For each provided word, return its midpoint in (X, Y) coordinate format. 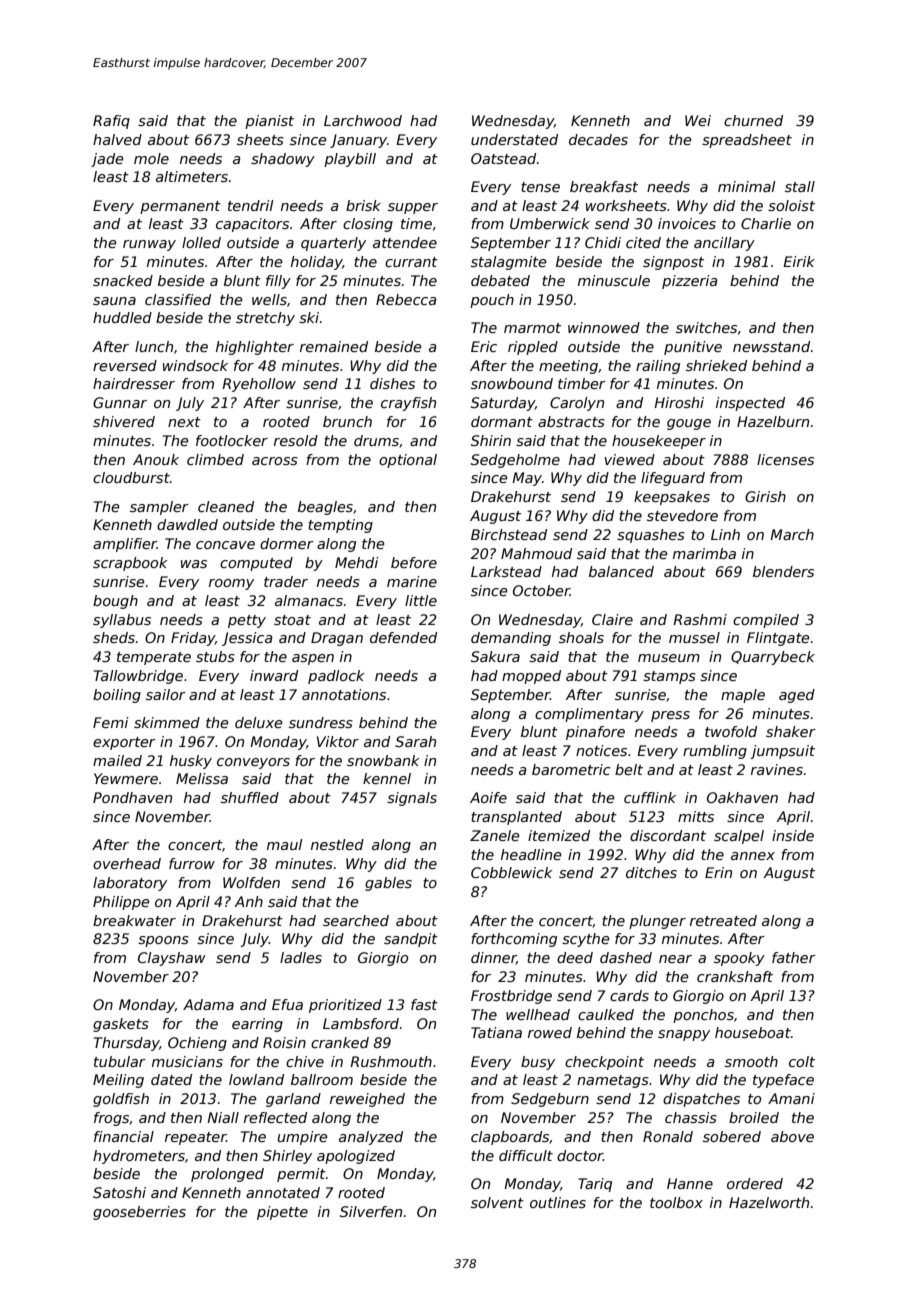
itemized (559, 835)
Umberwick (550, 223)
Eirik (799, 261)
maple (743, 696)
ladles (301, 957)
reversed (125, 365)
